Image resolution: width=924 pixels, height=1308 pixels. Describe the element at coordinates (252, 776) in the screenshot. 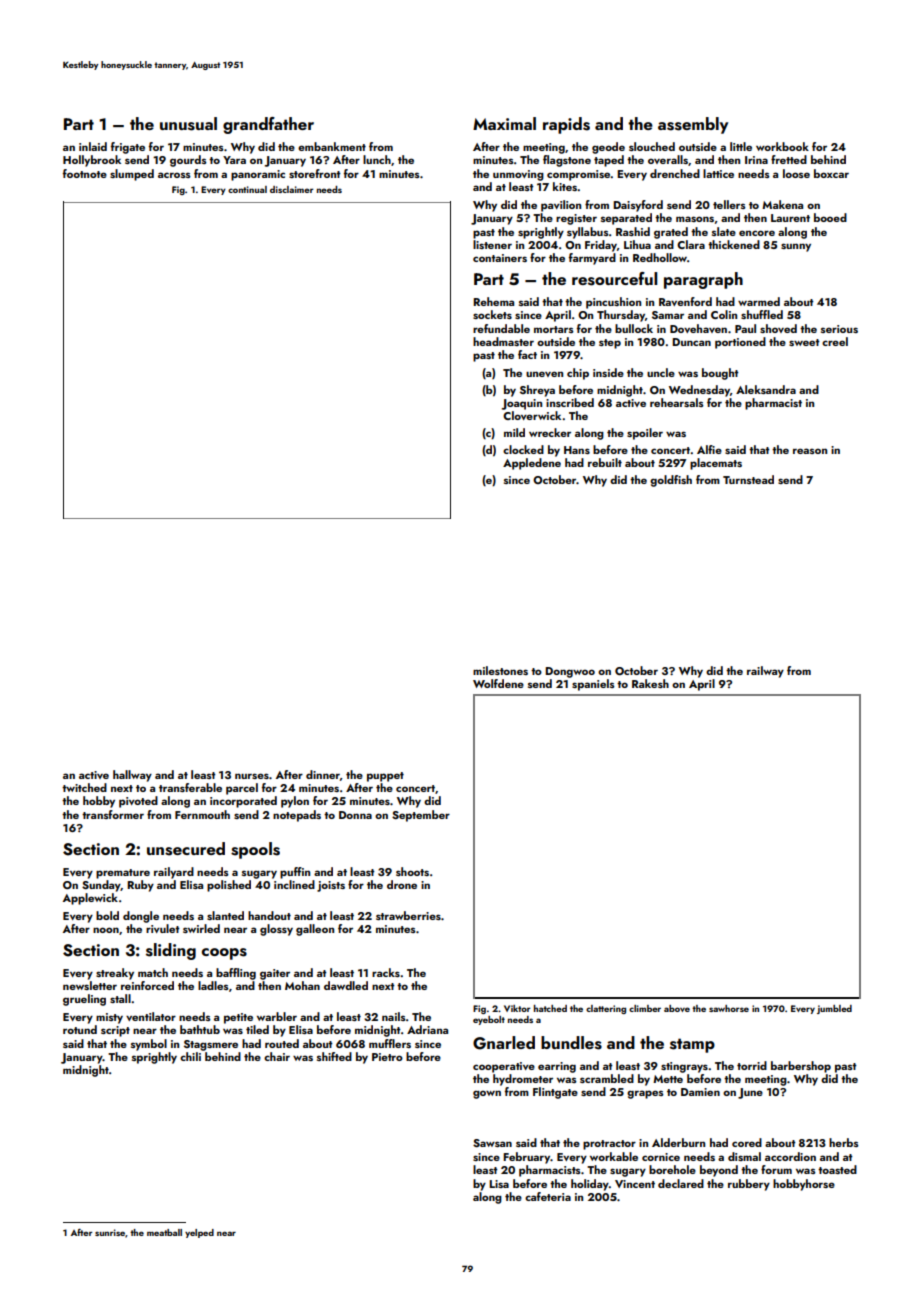

I see `nurses` at that location.
